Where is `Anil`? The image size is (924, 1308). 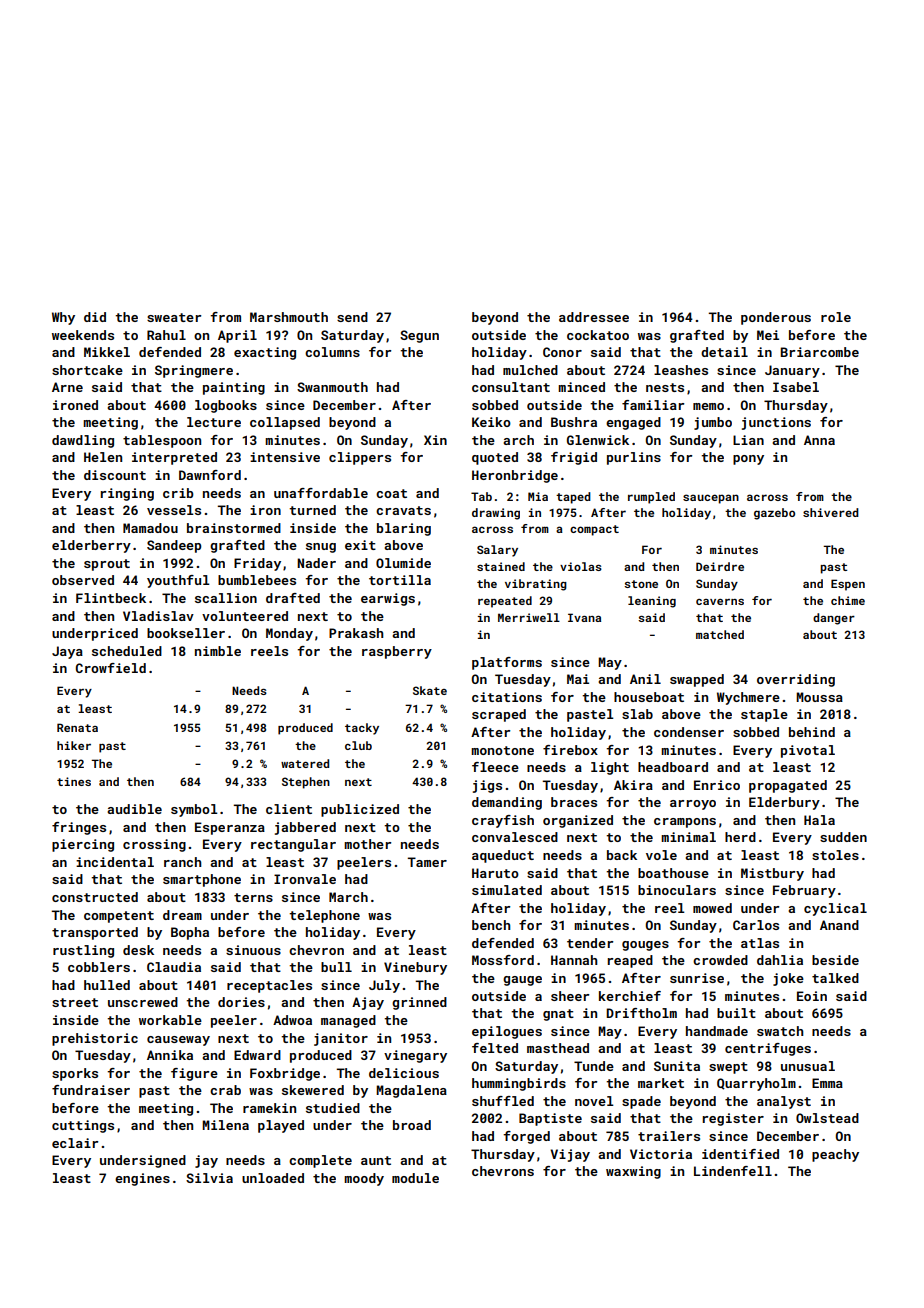
Anil is located at coordinates (645, 679).
